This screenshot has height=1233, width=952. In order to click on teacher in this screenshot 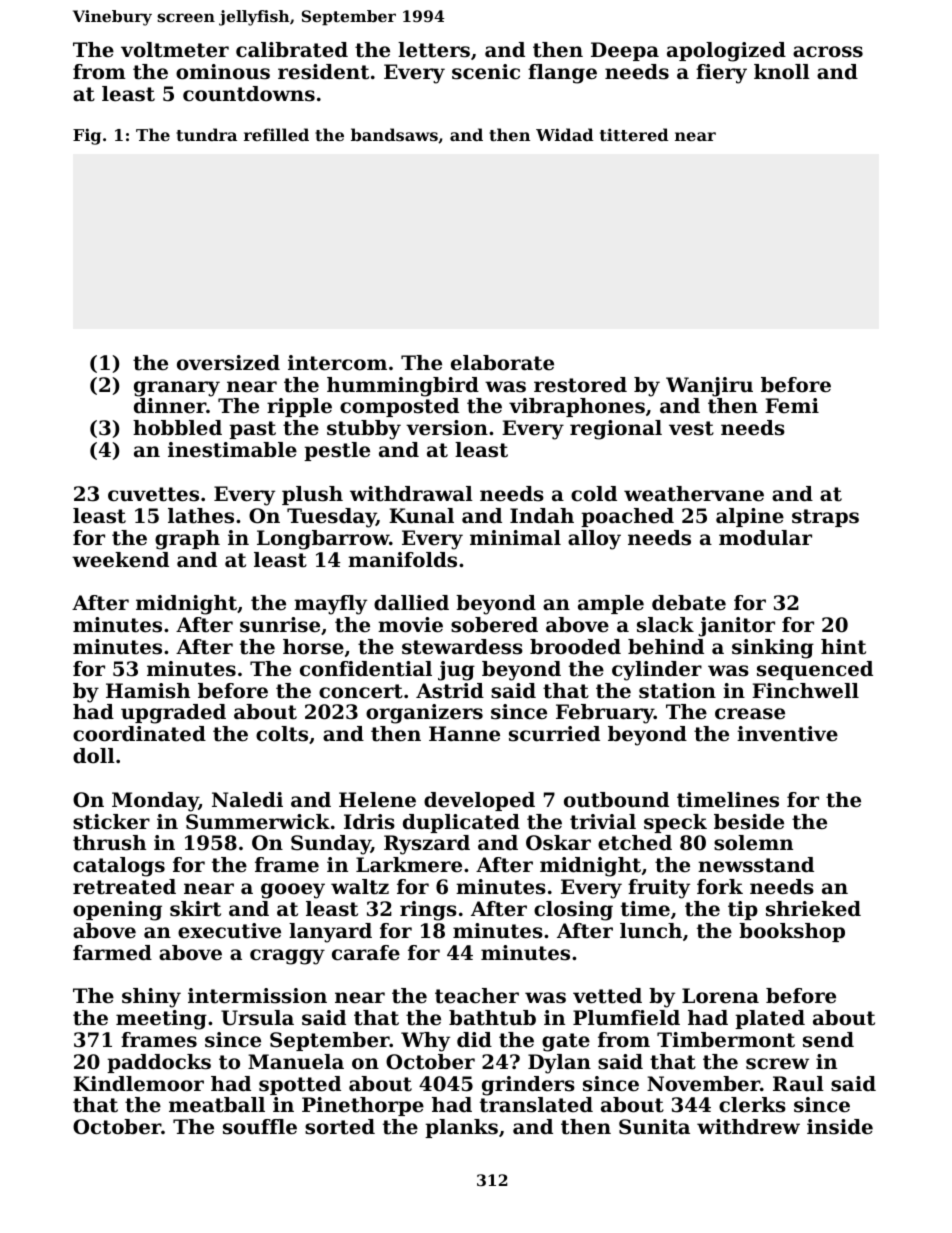, I will do `click(477, 996)`.
